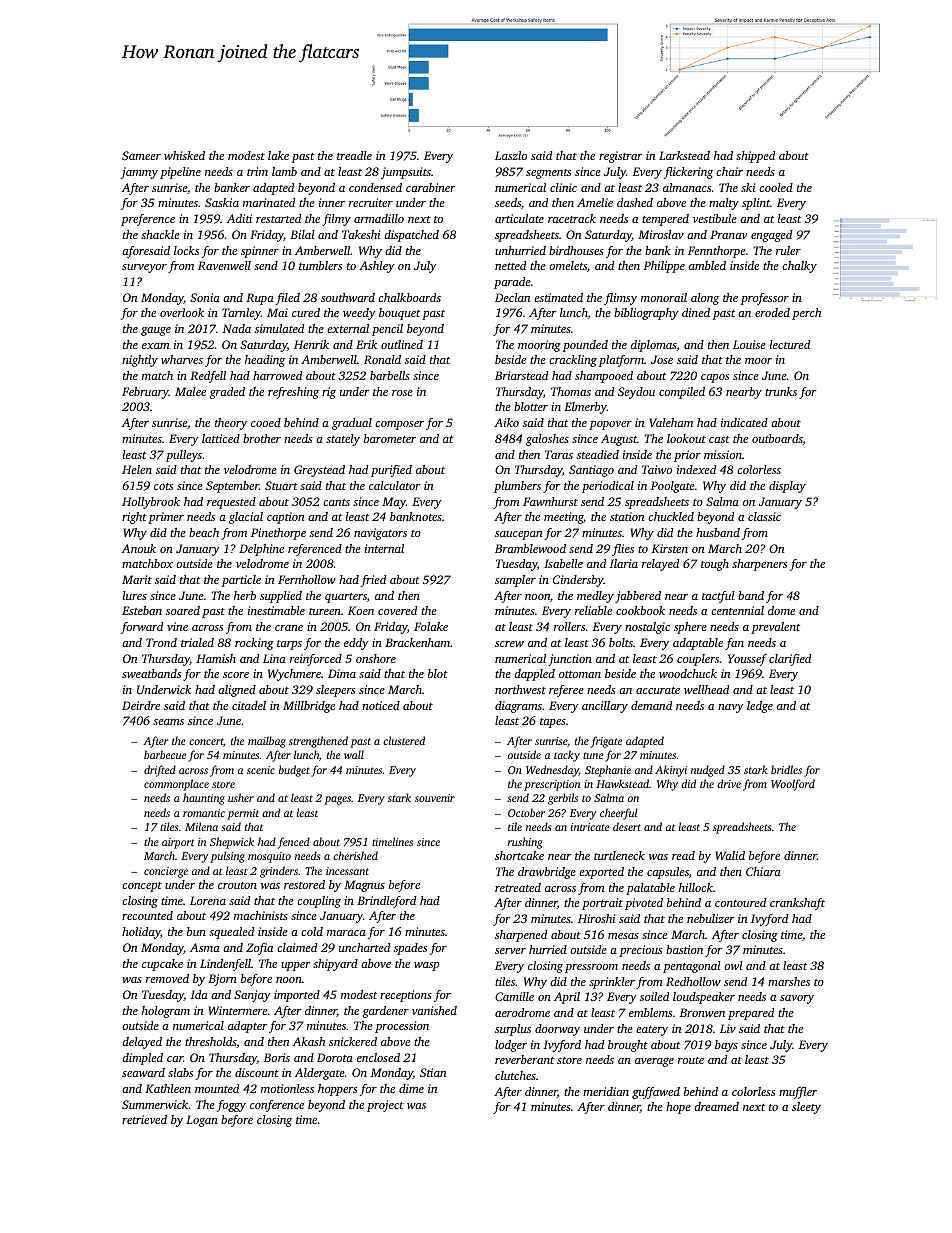  I want to click on ruler, so click(788, 250).
